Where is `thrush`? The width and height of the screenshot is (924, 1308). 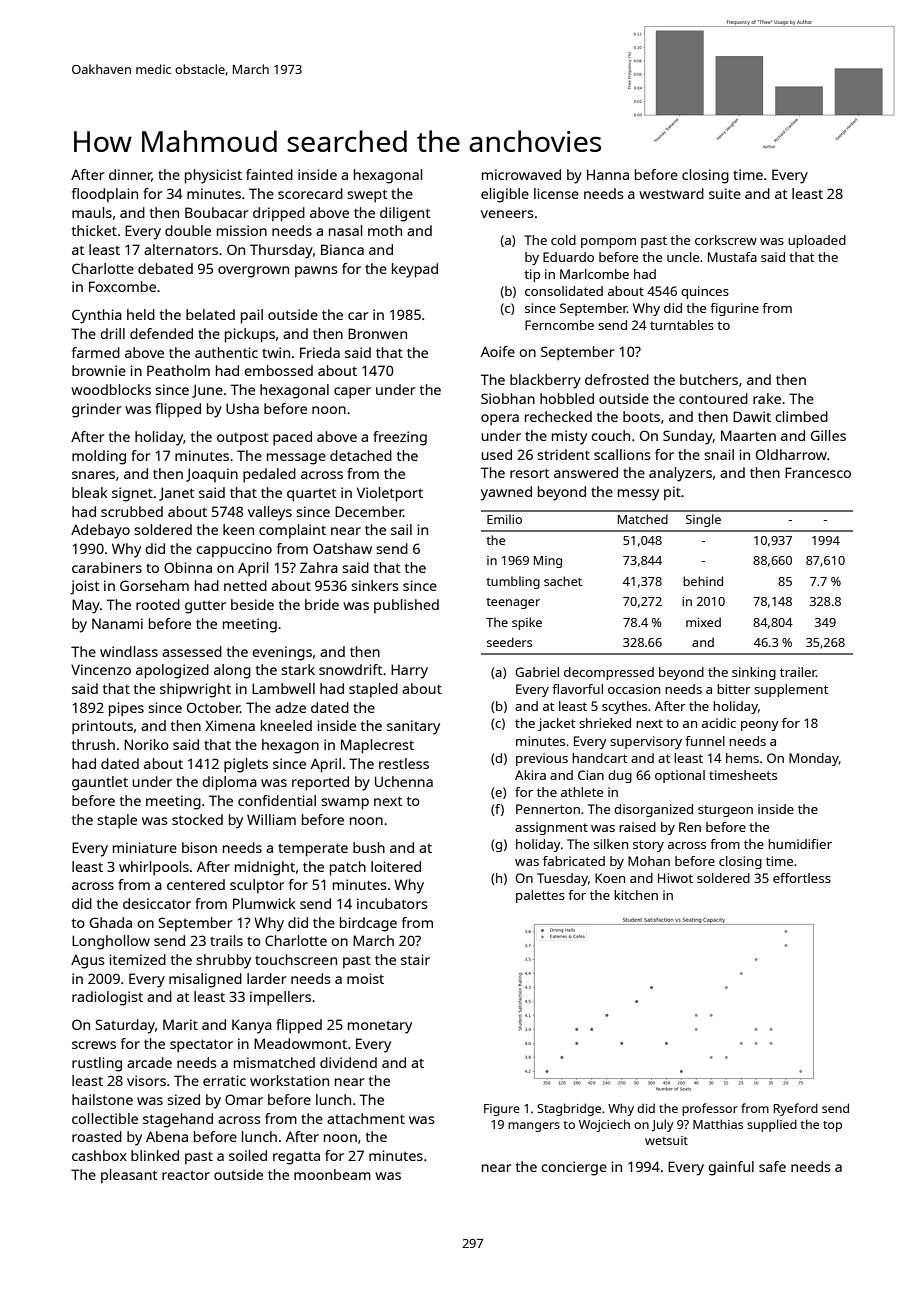
thrush is located at coordinates (93, 744).
